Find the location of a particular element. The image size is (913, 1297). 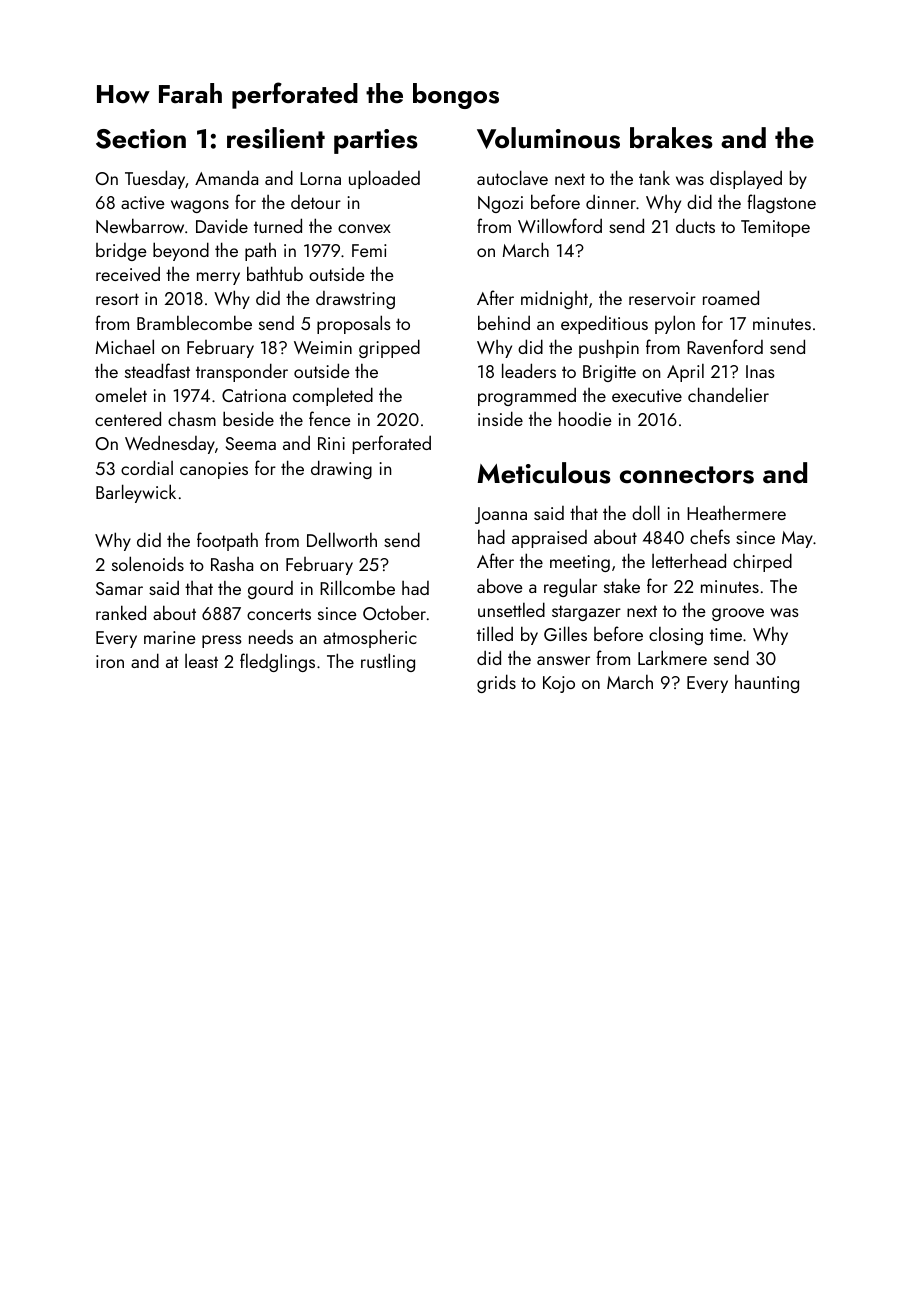

resort is located at coordinates (117, 299).
